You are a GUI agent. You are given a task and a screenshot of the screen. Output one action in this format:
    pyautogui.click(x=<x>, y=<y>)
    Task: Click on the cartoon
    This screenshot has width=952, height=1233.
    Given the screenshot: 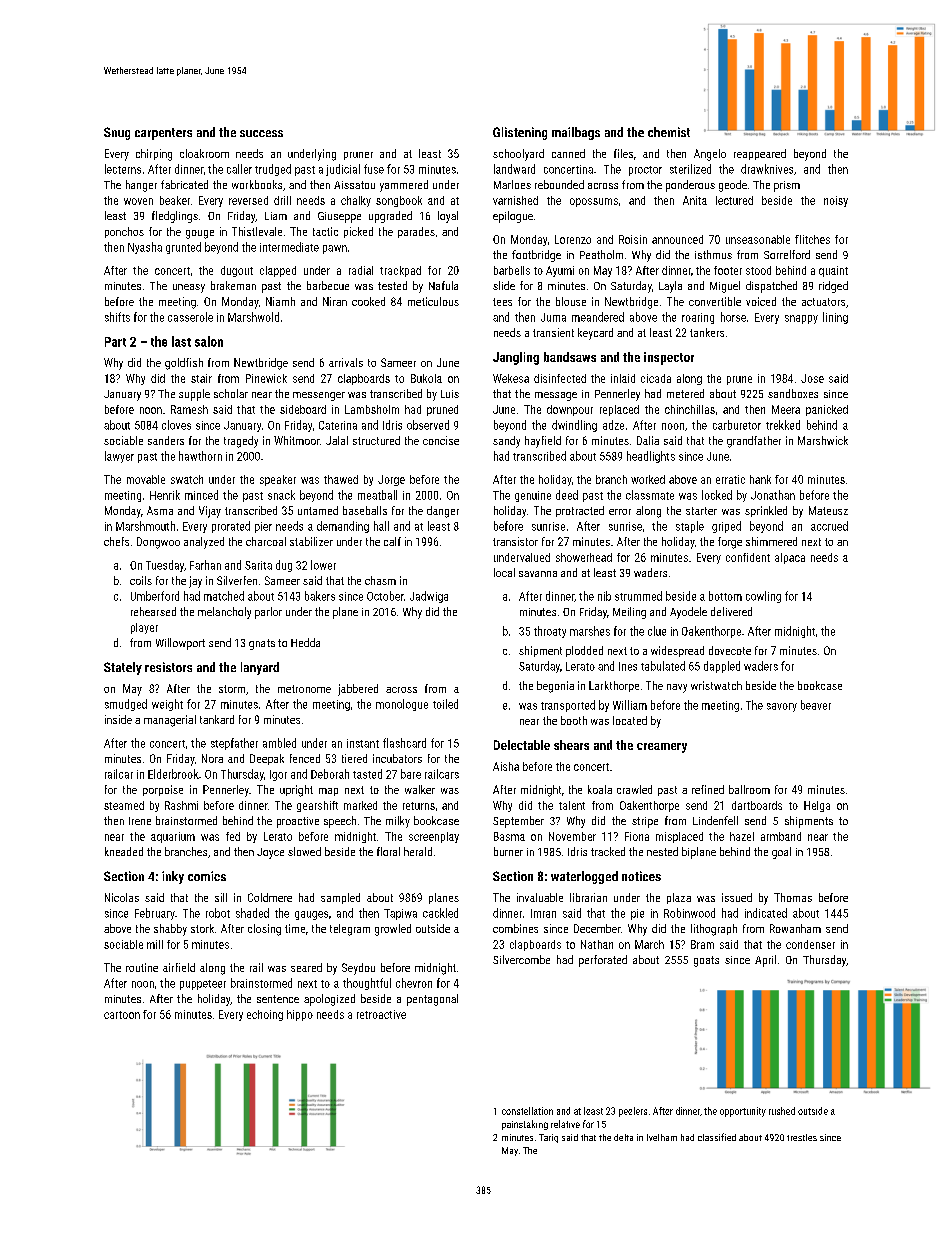 What is the action you would take?
    pyautogui.click(x=122, y=1015)
